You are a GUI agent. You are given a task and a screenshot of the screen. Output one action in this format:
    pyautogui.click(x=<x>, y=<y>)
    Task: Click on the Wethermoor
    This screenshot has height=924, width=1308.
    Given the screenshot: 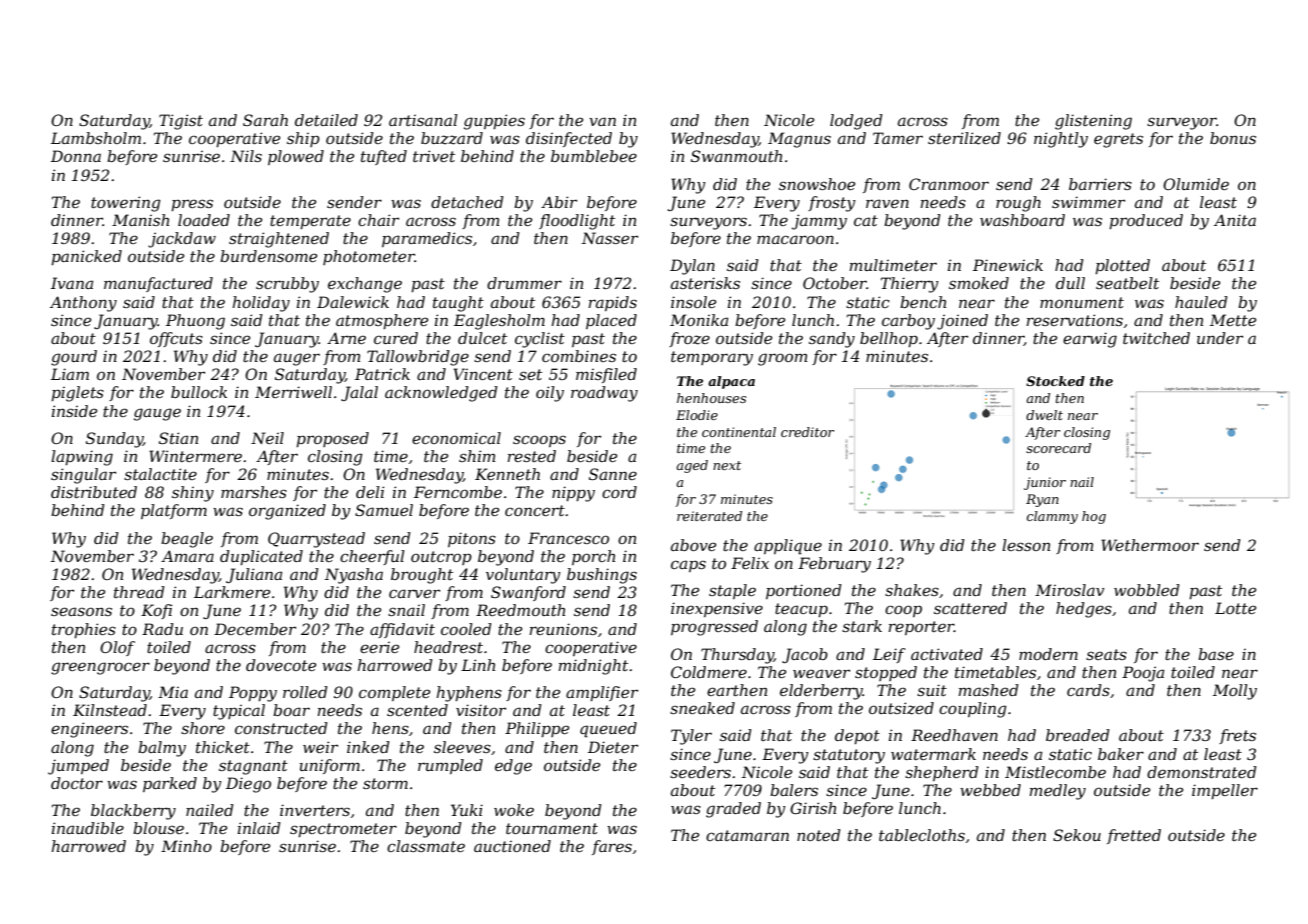 What is the action you would take?
    pyautogui.click(x=1150, y=545)
